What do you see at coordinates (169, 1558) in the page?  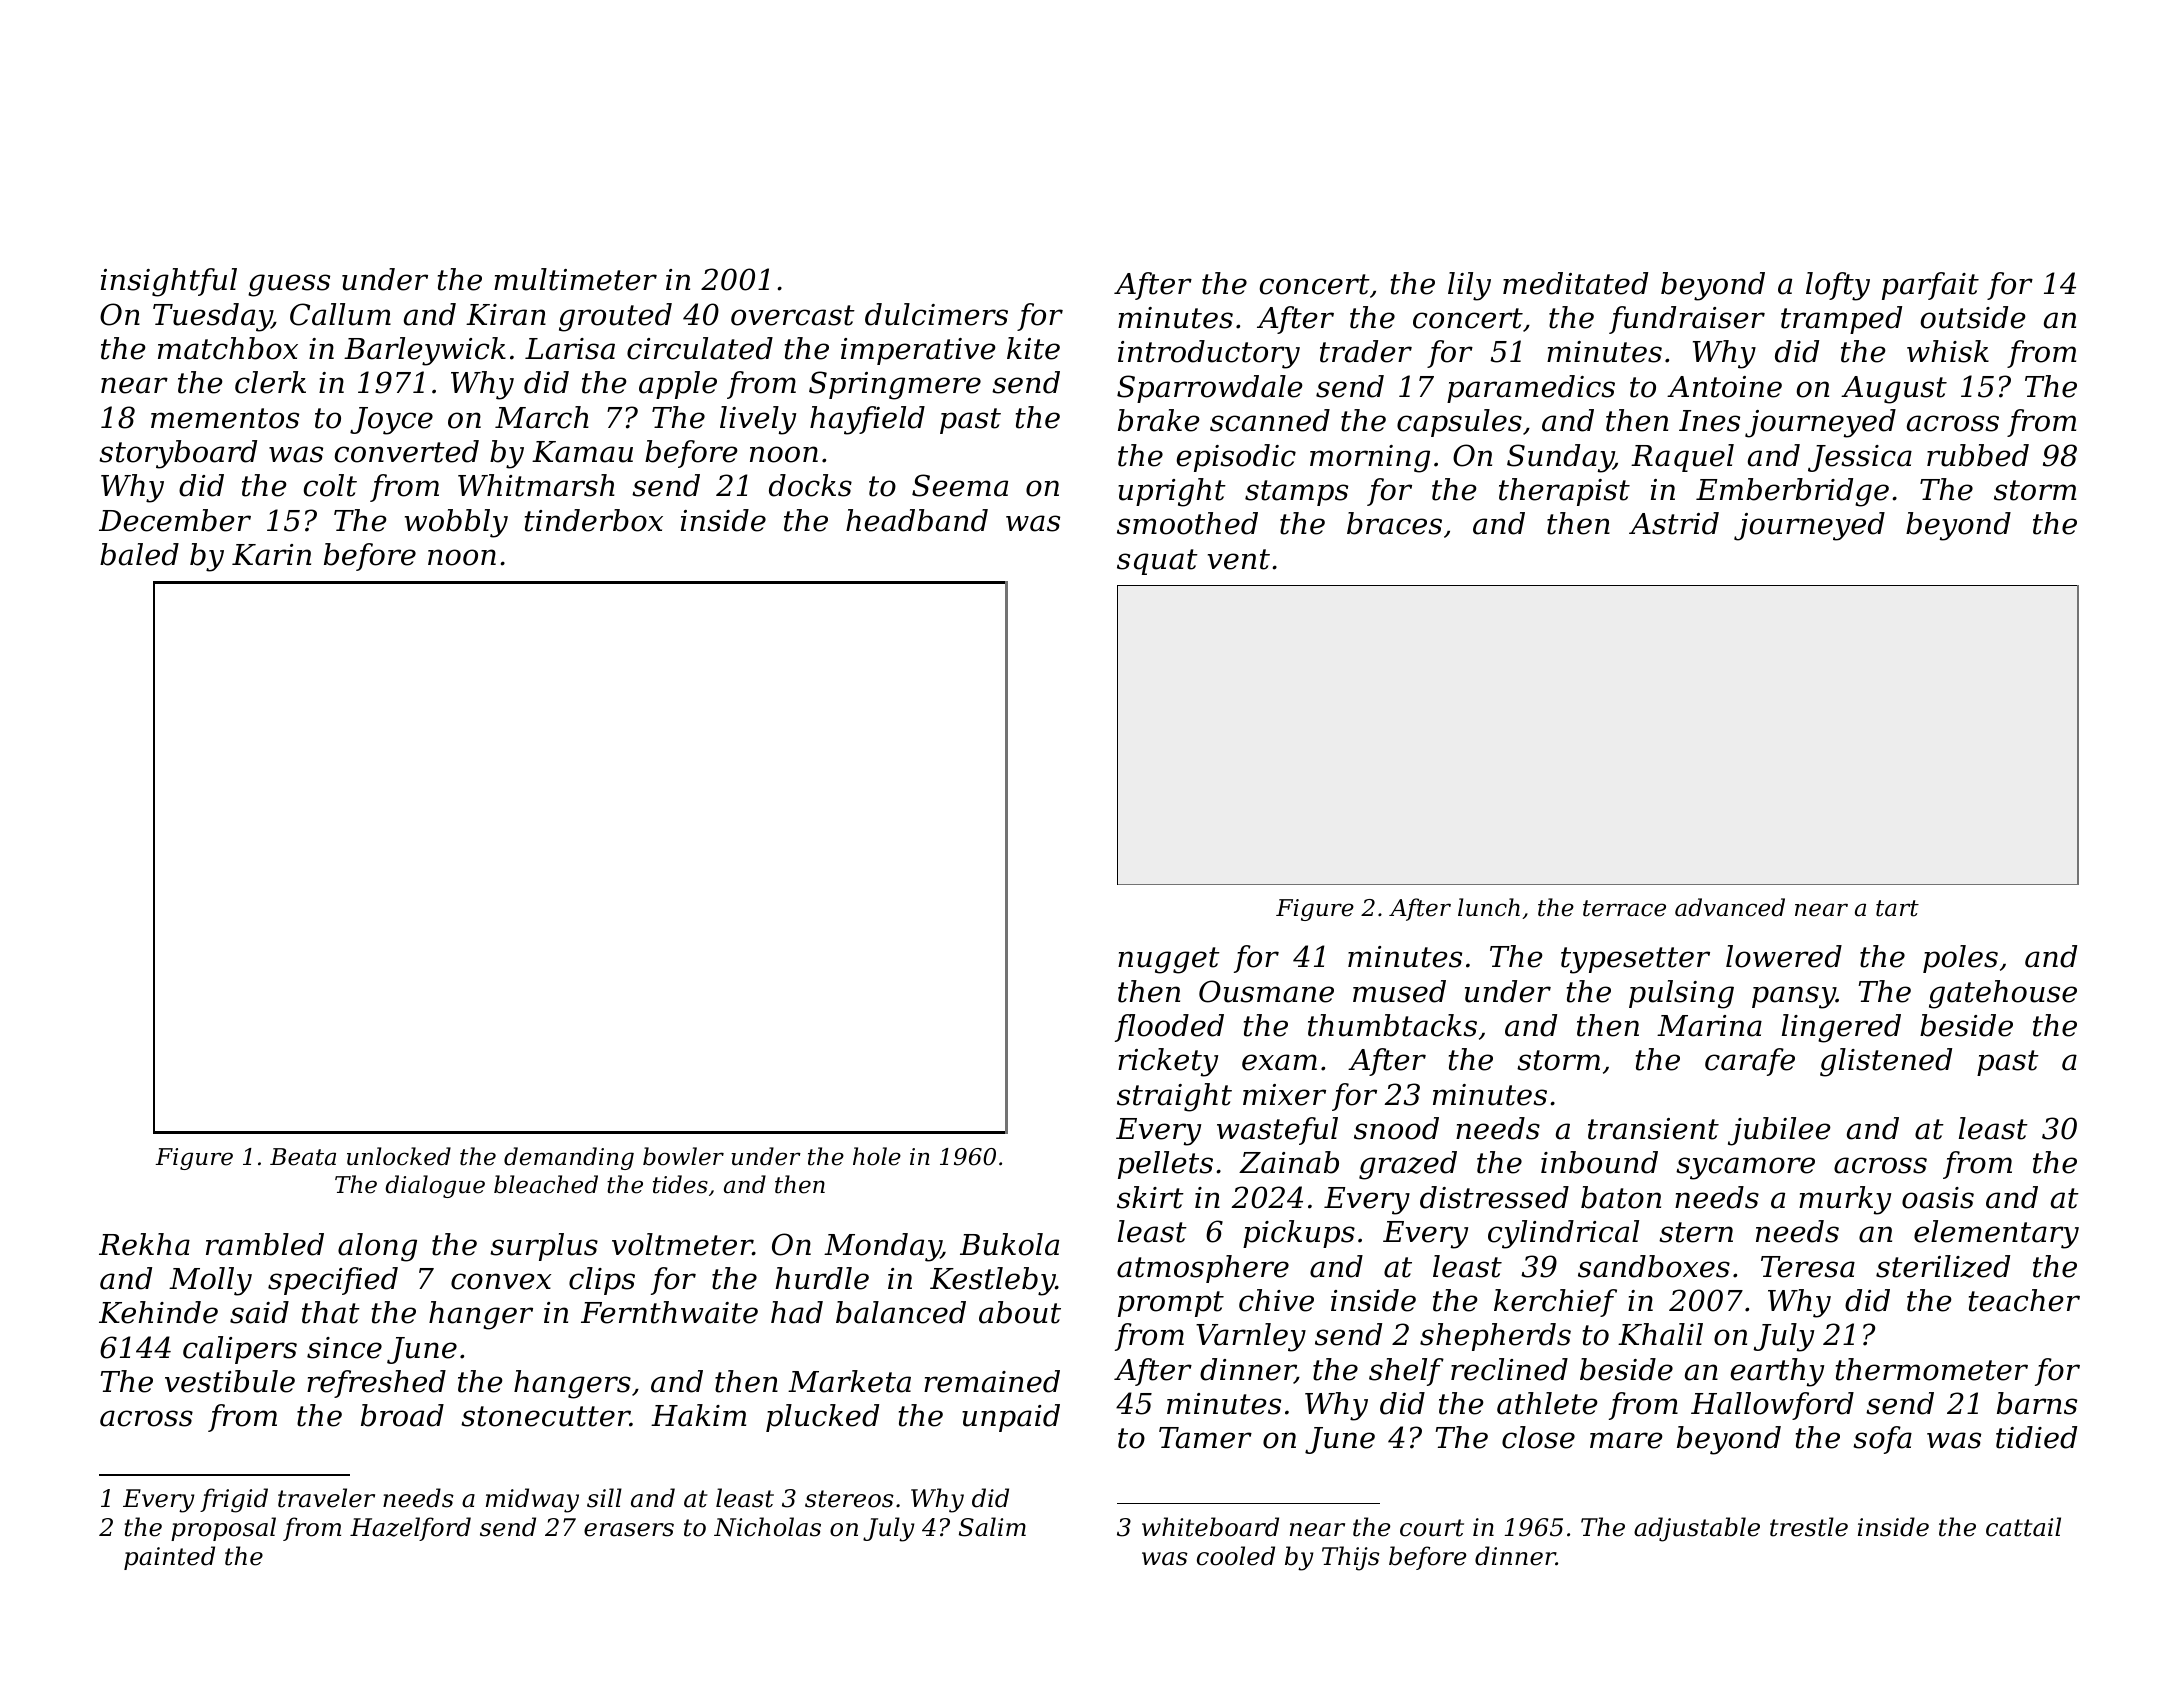 I see `painted` at bounding box center [169, 1558].
